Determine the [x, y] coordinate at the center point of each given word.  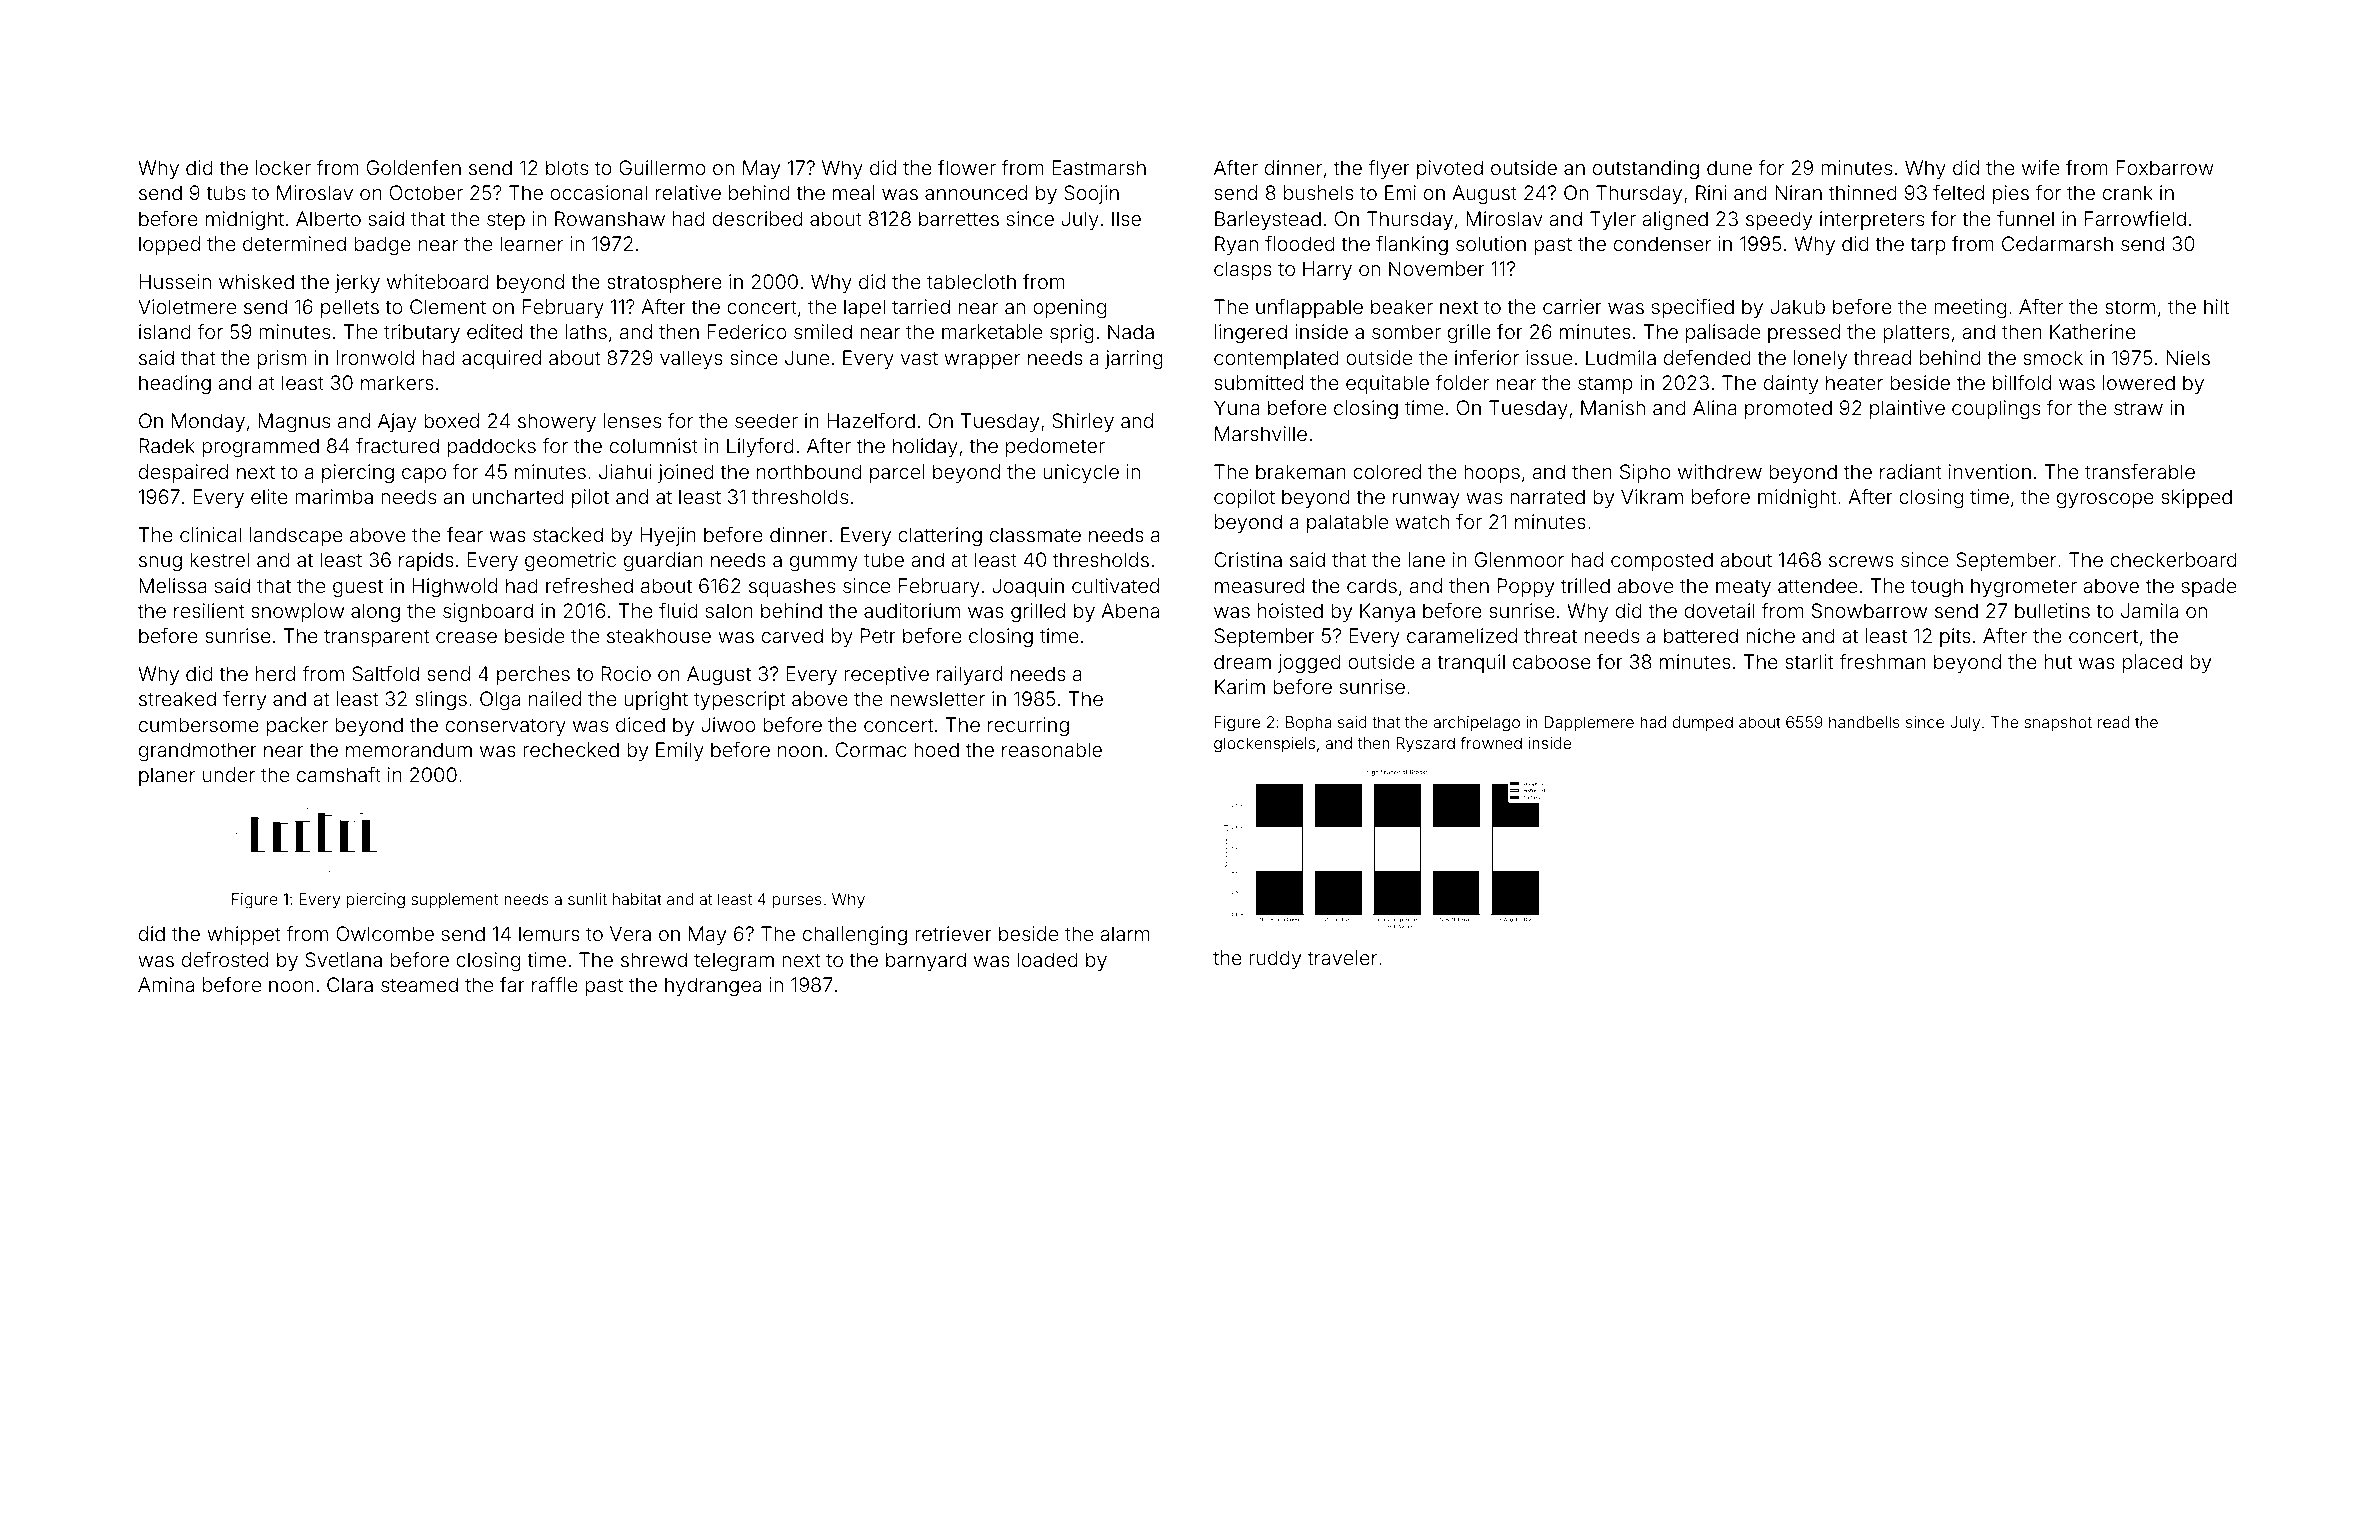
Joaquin [1028, 587]
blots [567, 167]
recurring [1028, 727]
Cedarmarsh [2057, 243]
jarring [1134, 360]
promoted [1788, 409]
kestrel [219, 559]
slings [441, 701]
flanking [1412, 246]
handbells [1864, 722]
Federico [746, 331]
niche [1770, 635]
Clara [350, 984]
